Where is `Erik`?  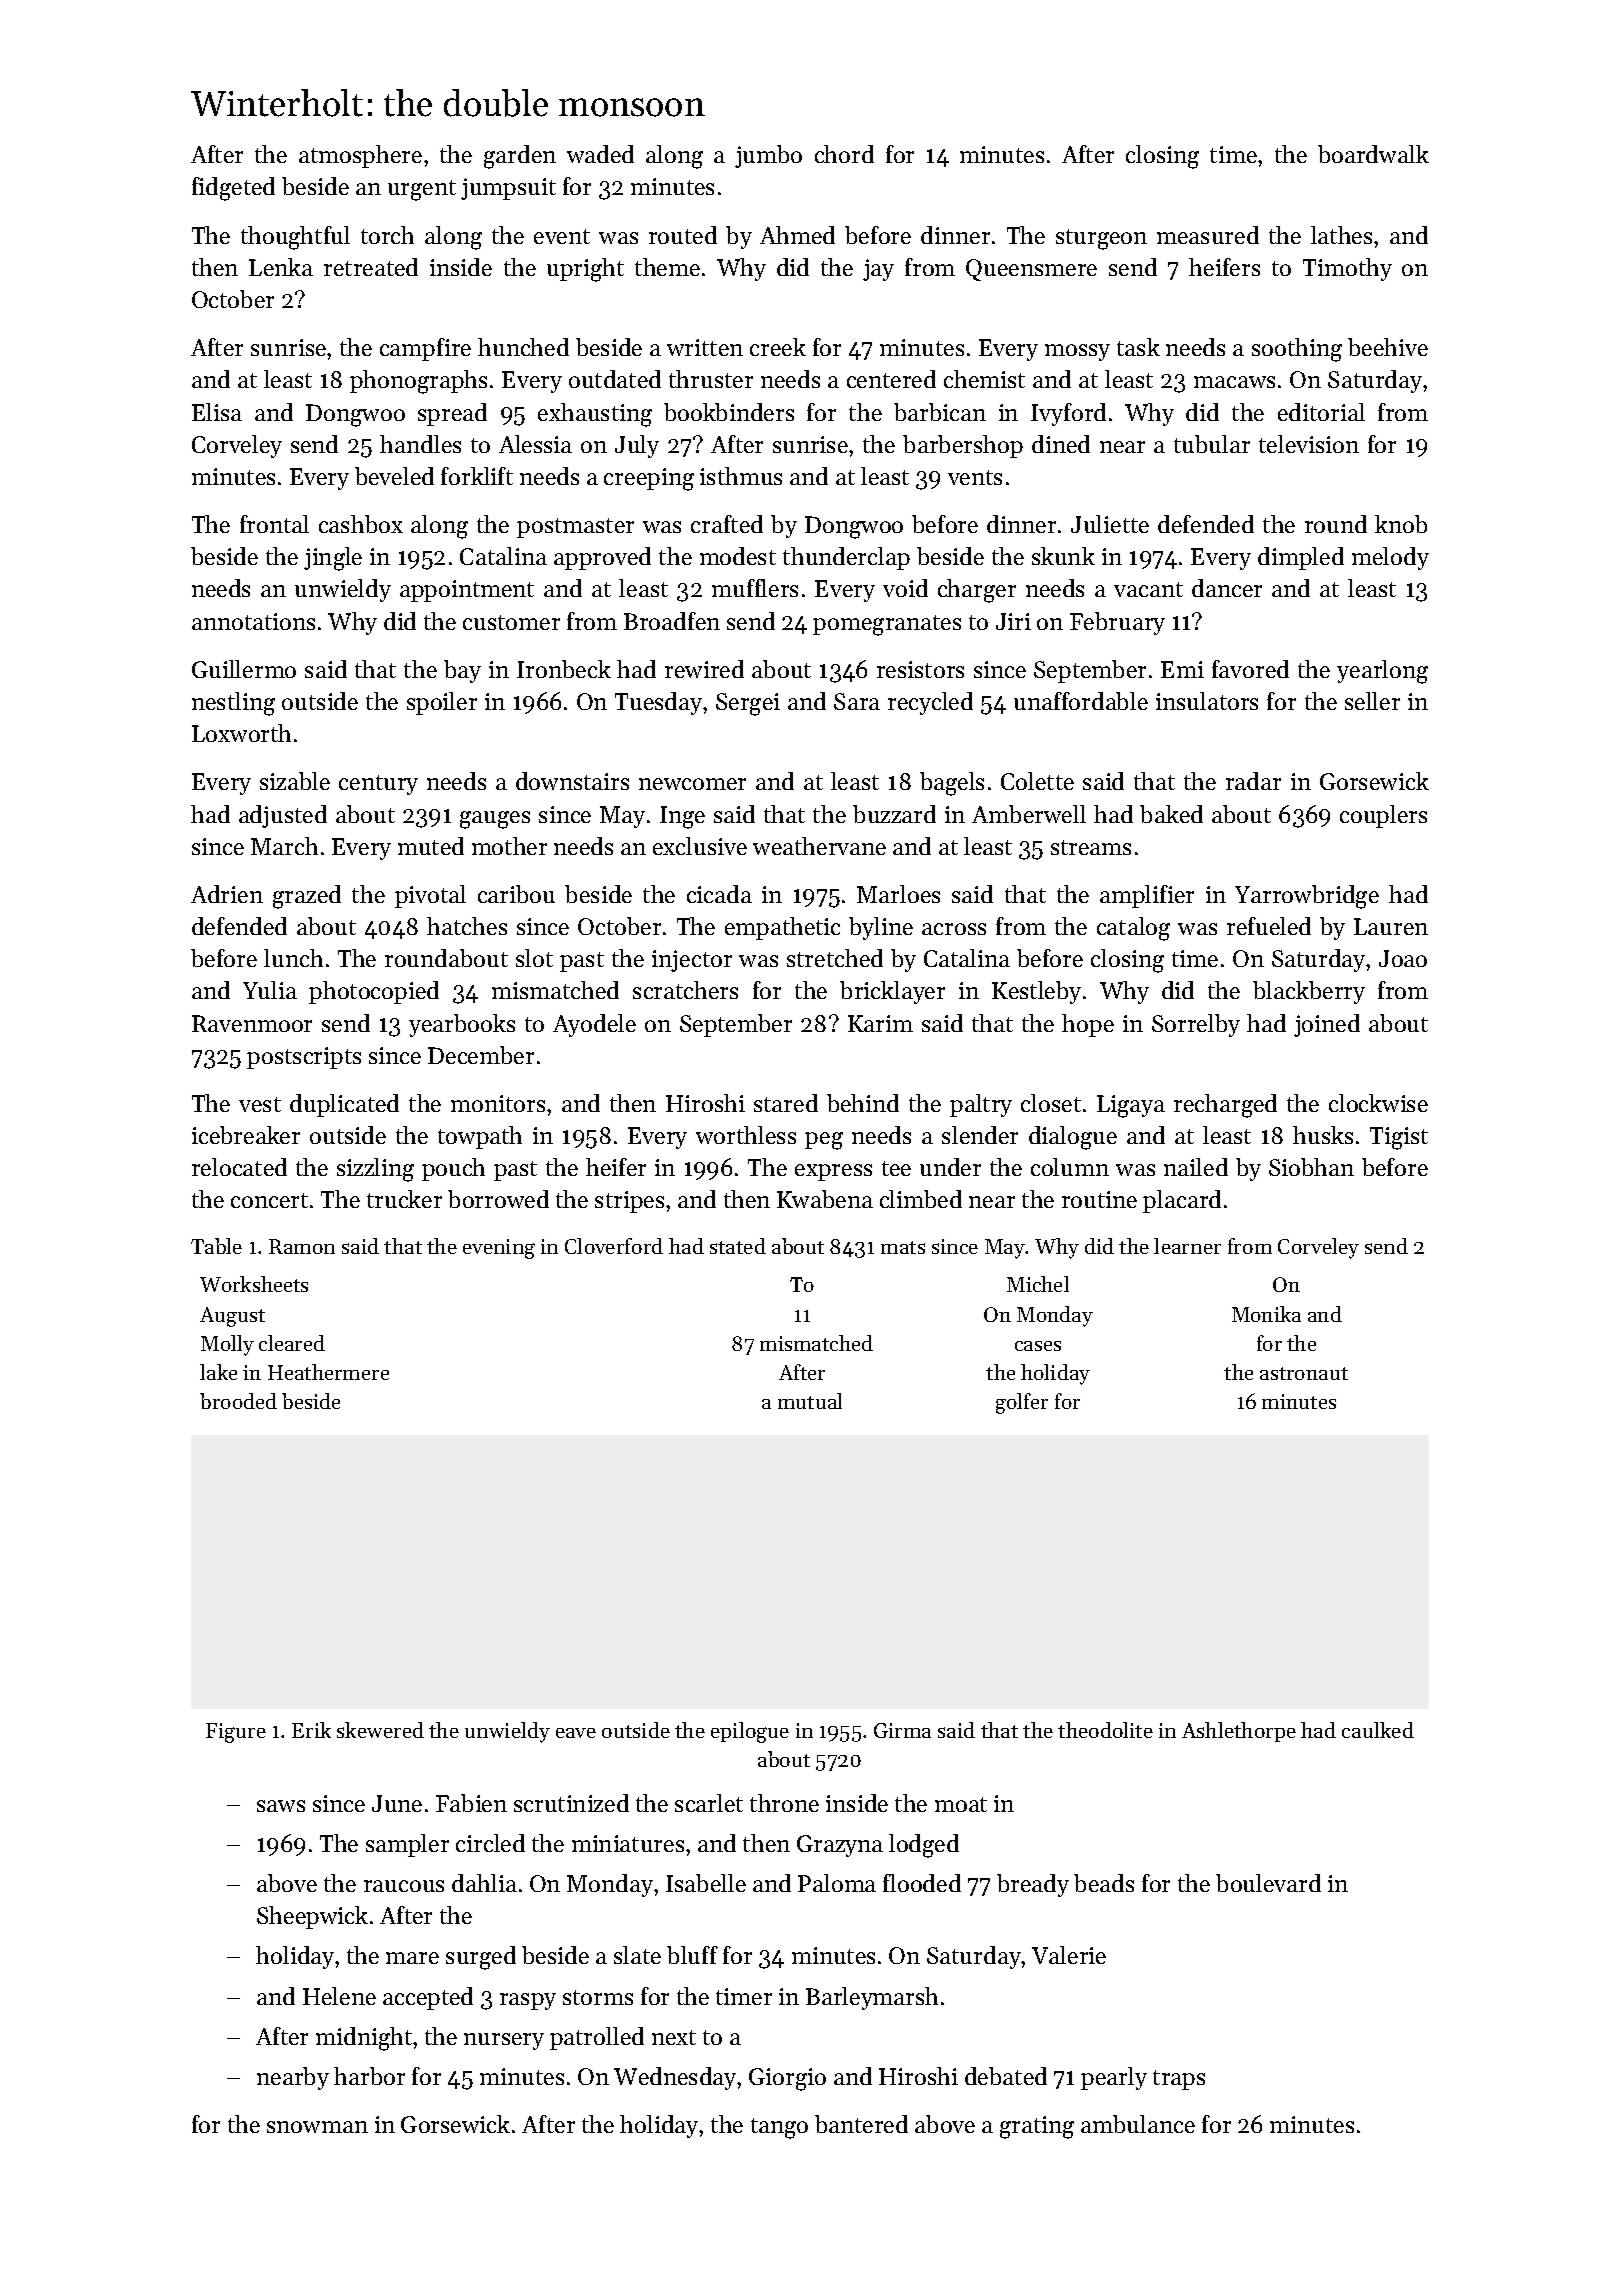
Erik is located at coordinates (311, 1730).
